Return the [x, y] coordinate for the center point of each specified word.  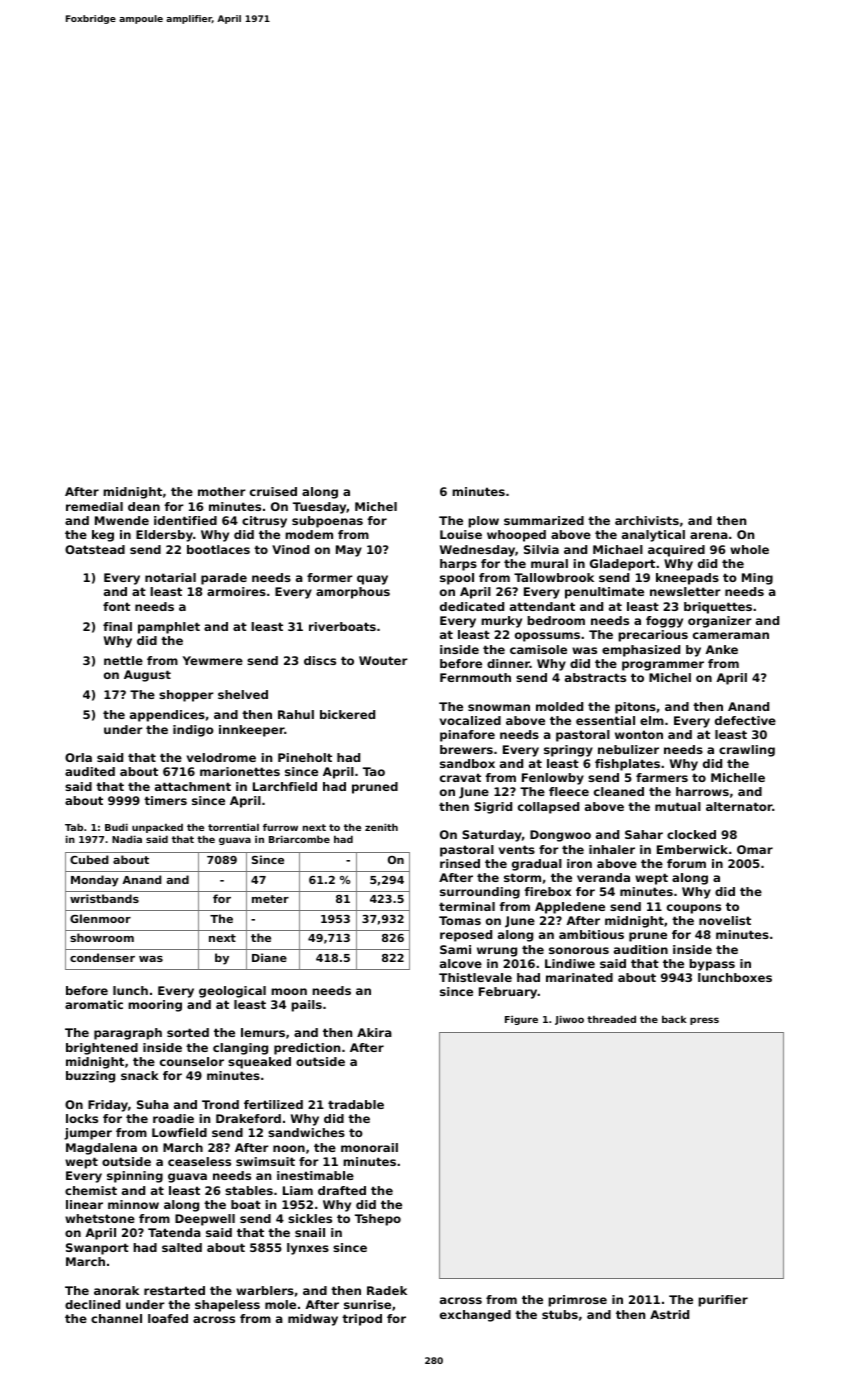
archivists [647, 520]
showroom [102, 937]
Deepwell [205, 1220]
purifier [723, 1301]
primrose [577, 1301]
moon [289, 991]
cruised [273, 491]
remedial [94, 506]
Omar [755, 849]
